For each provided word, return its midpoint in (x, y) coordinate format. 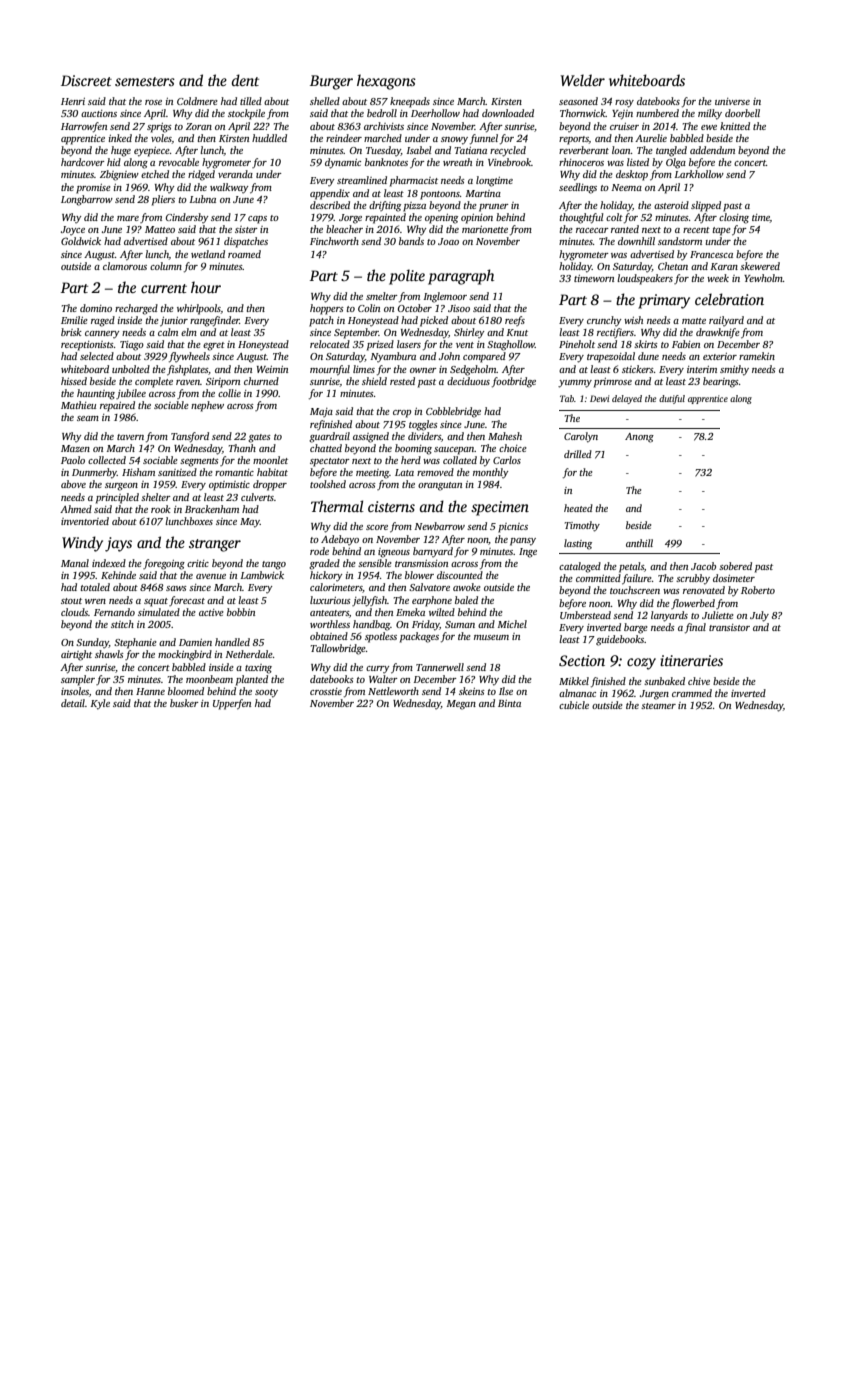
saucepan (454, 451)
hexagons (386, 82)
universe (732, 101)
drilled (578, 454)
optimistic (229, 486)
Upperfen (232, 704)
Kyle (100, 704)
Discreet (86, 80)
